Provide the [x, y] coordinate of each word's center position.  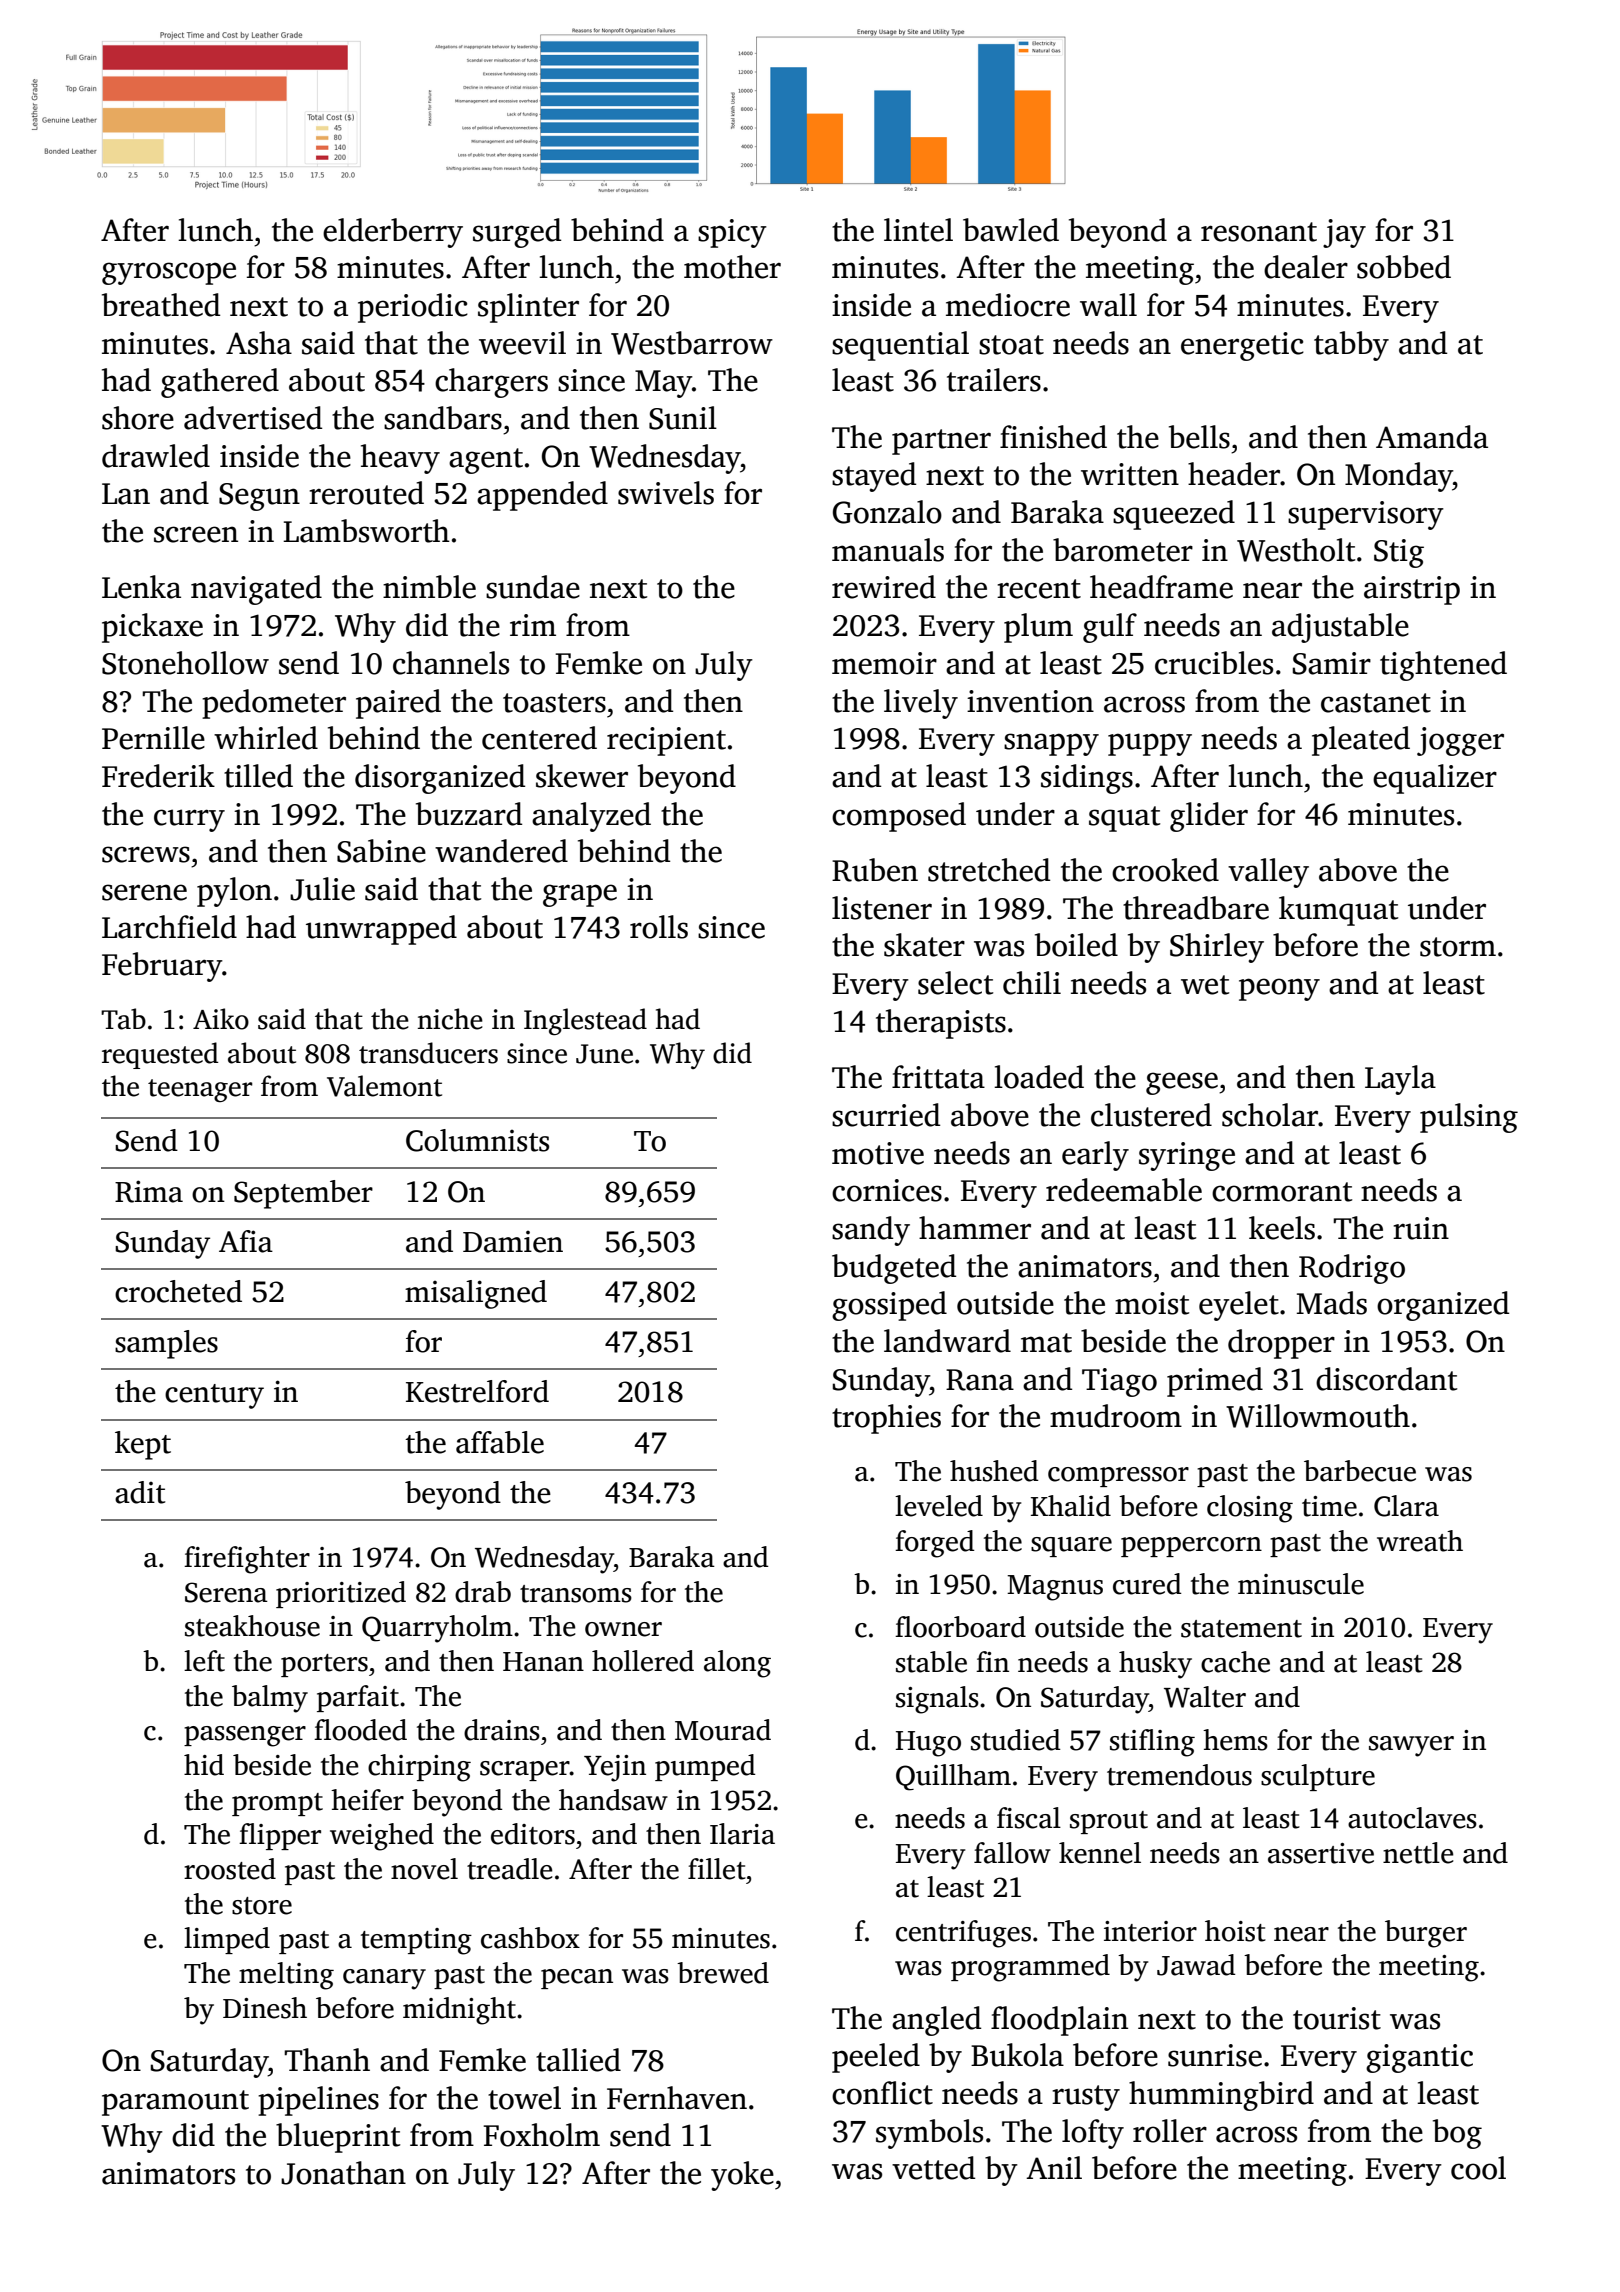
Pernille [153, 738]
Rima [149, 1191]
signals [937, 1700]
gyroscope [169, 273]
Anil [1054, 2167]
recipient [666, 741]
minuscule [1301, 1584]
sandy [871, 1231]
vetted [933, 2168]
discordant [1386, 1379]
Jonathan [343, 2173]
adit [140, 1492]
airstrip [1412, 590]
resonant [1259, 232]
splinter [528, 308]
